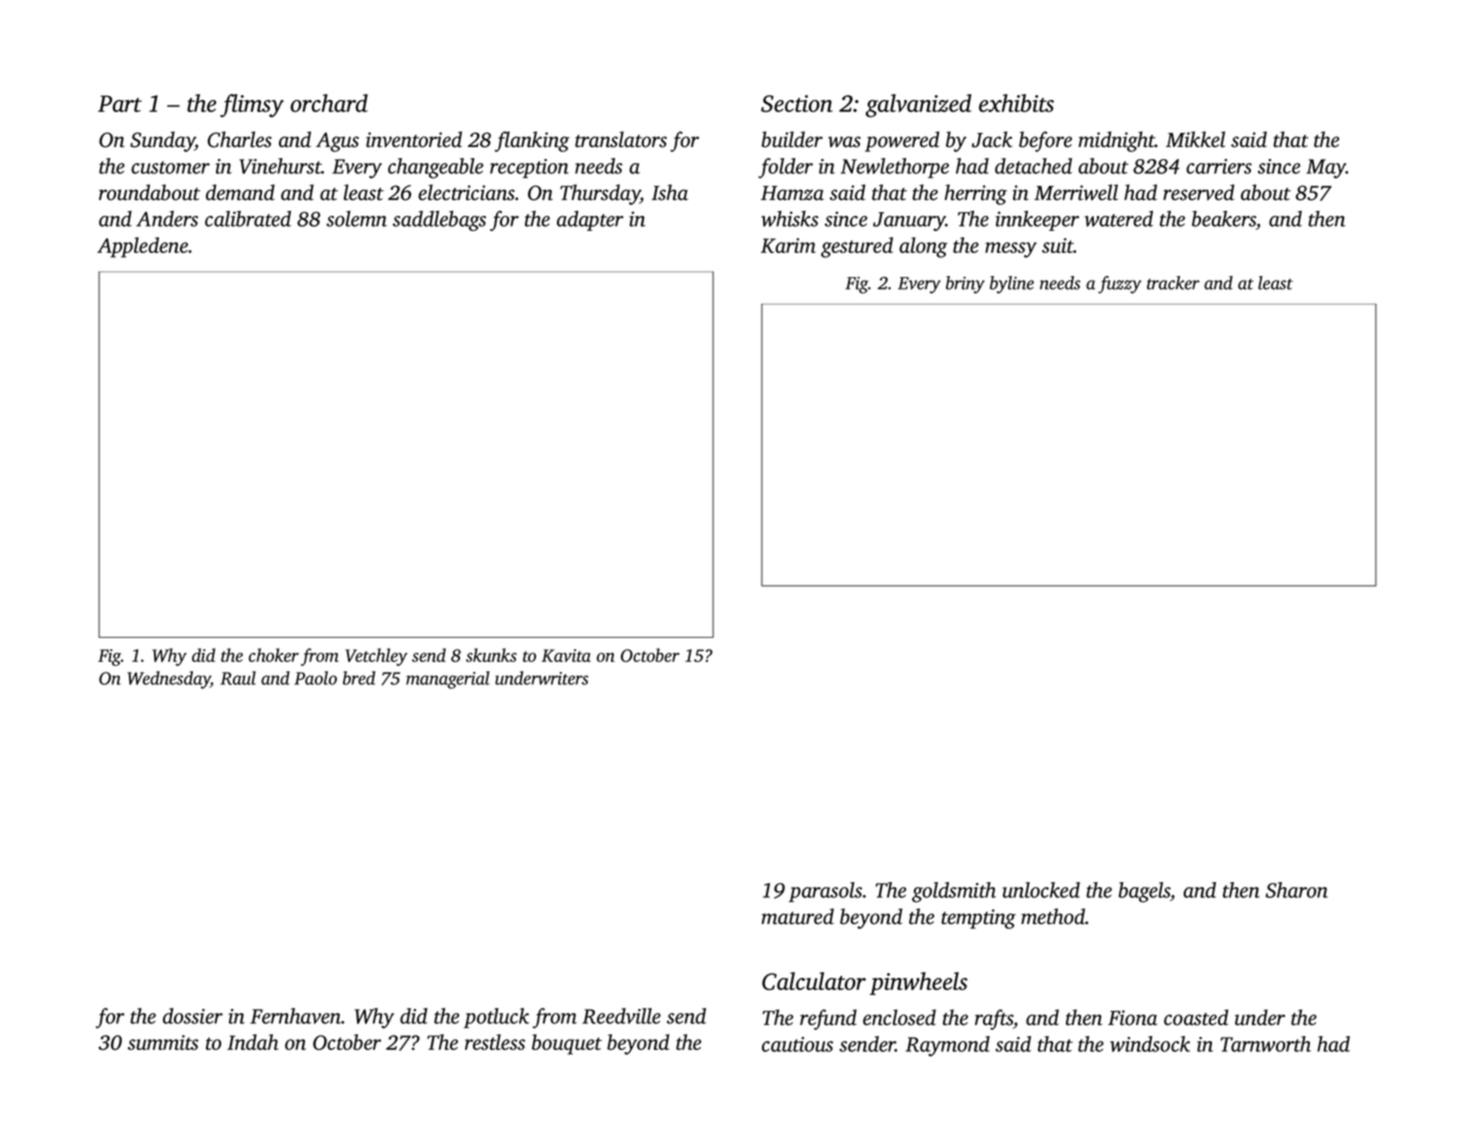 This screenshot has height=1140, width=1475. I want to click on Raul, so click(238, 678).
